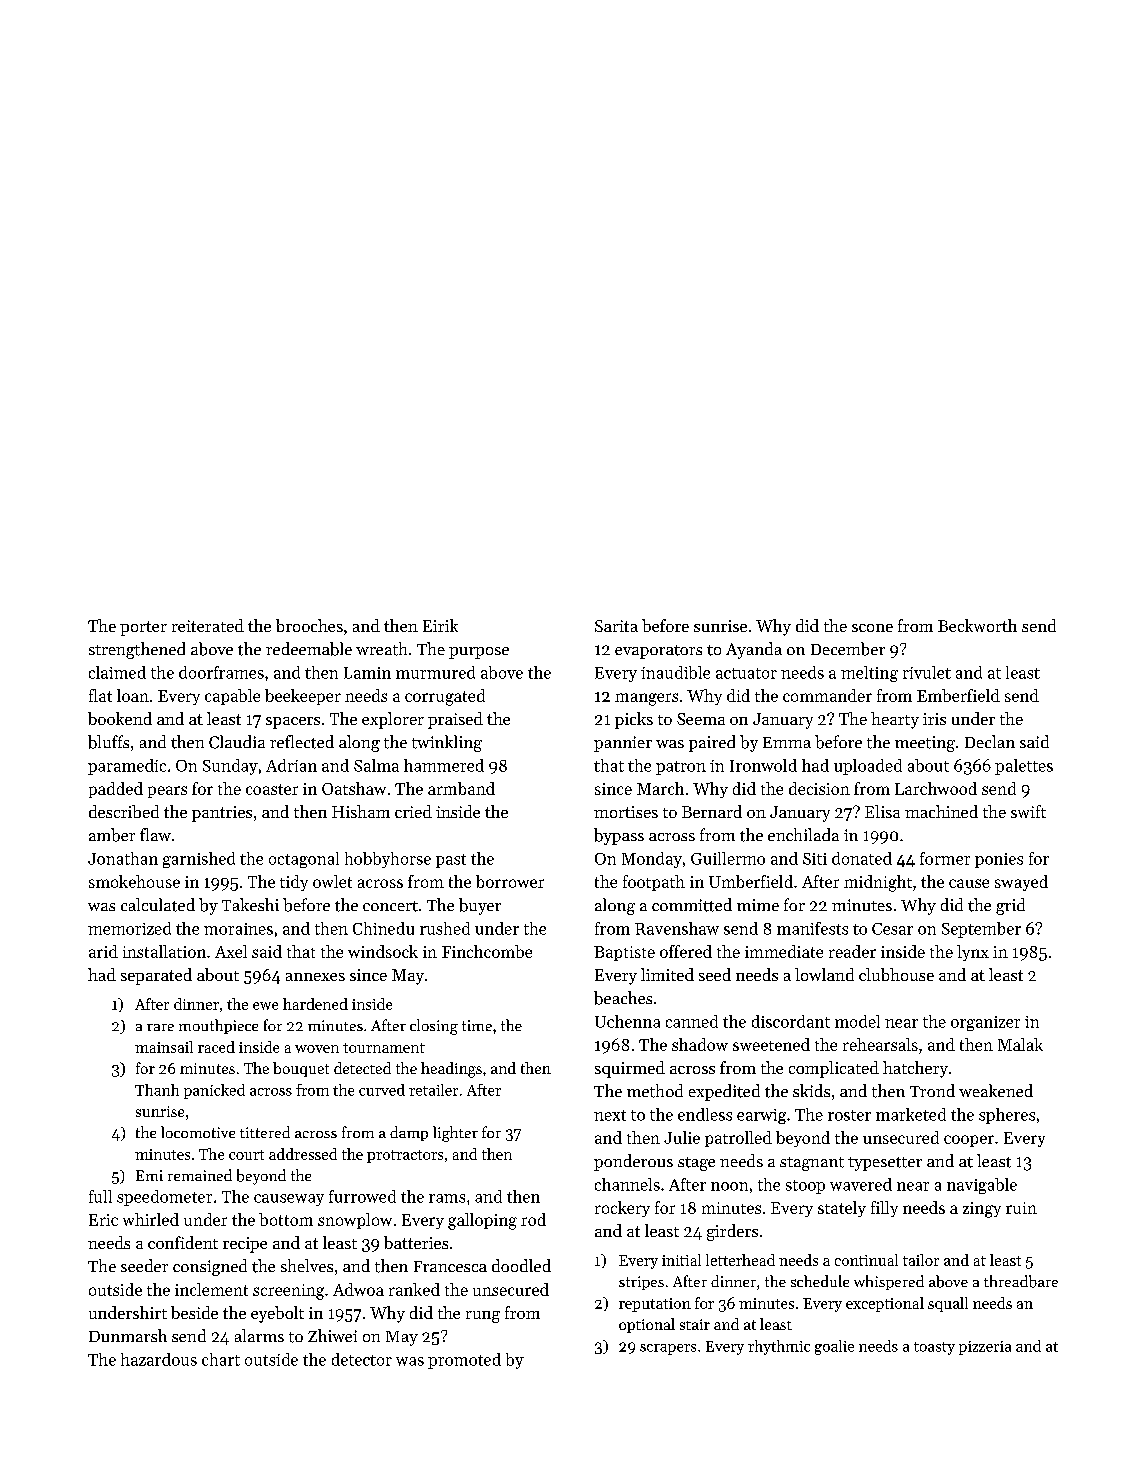 The height and width of the screenshot is (1484, 1147). What do you see at coordinates (159, 1359) in the screenshot?
I see `hazardous` at bounding box center [159, 1359].
